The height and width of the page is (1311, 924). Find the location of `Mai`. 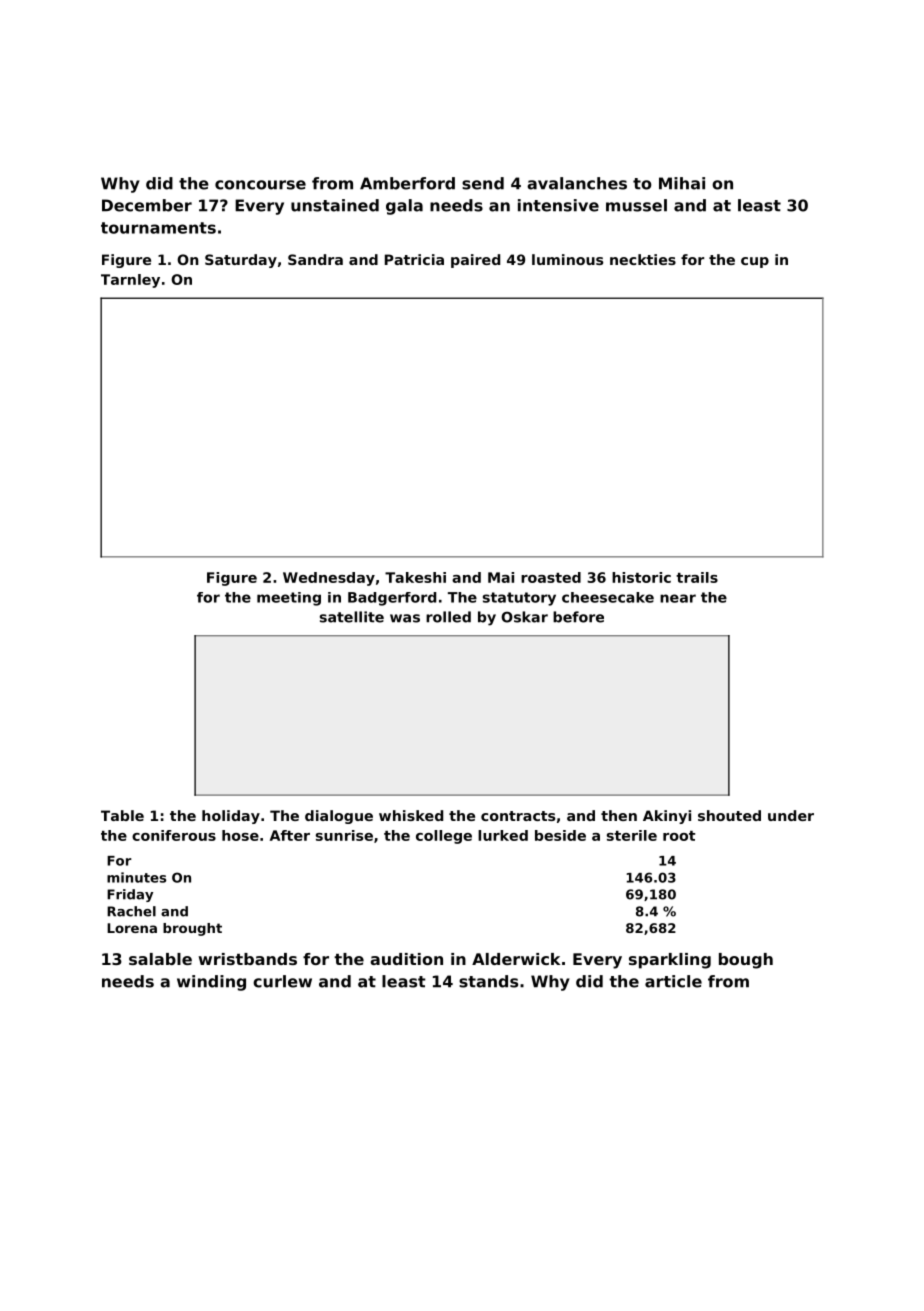

Mai is located at coordinates (501, 577).
